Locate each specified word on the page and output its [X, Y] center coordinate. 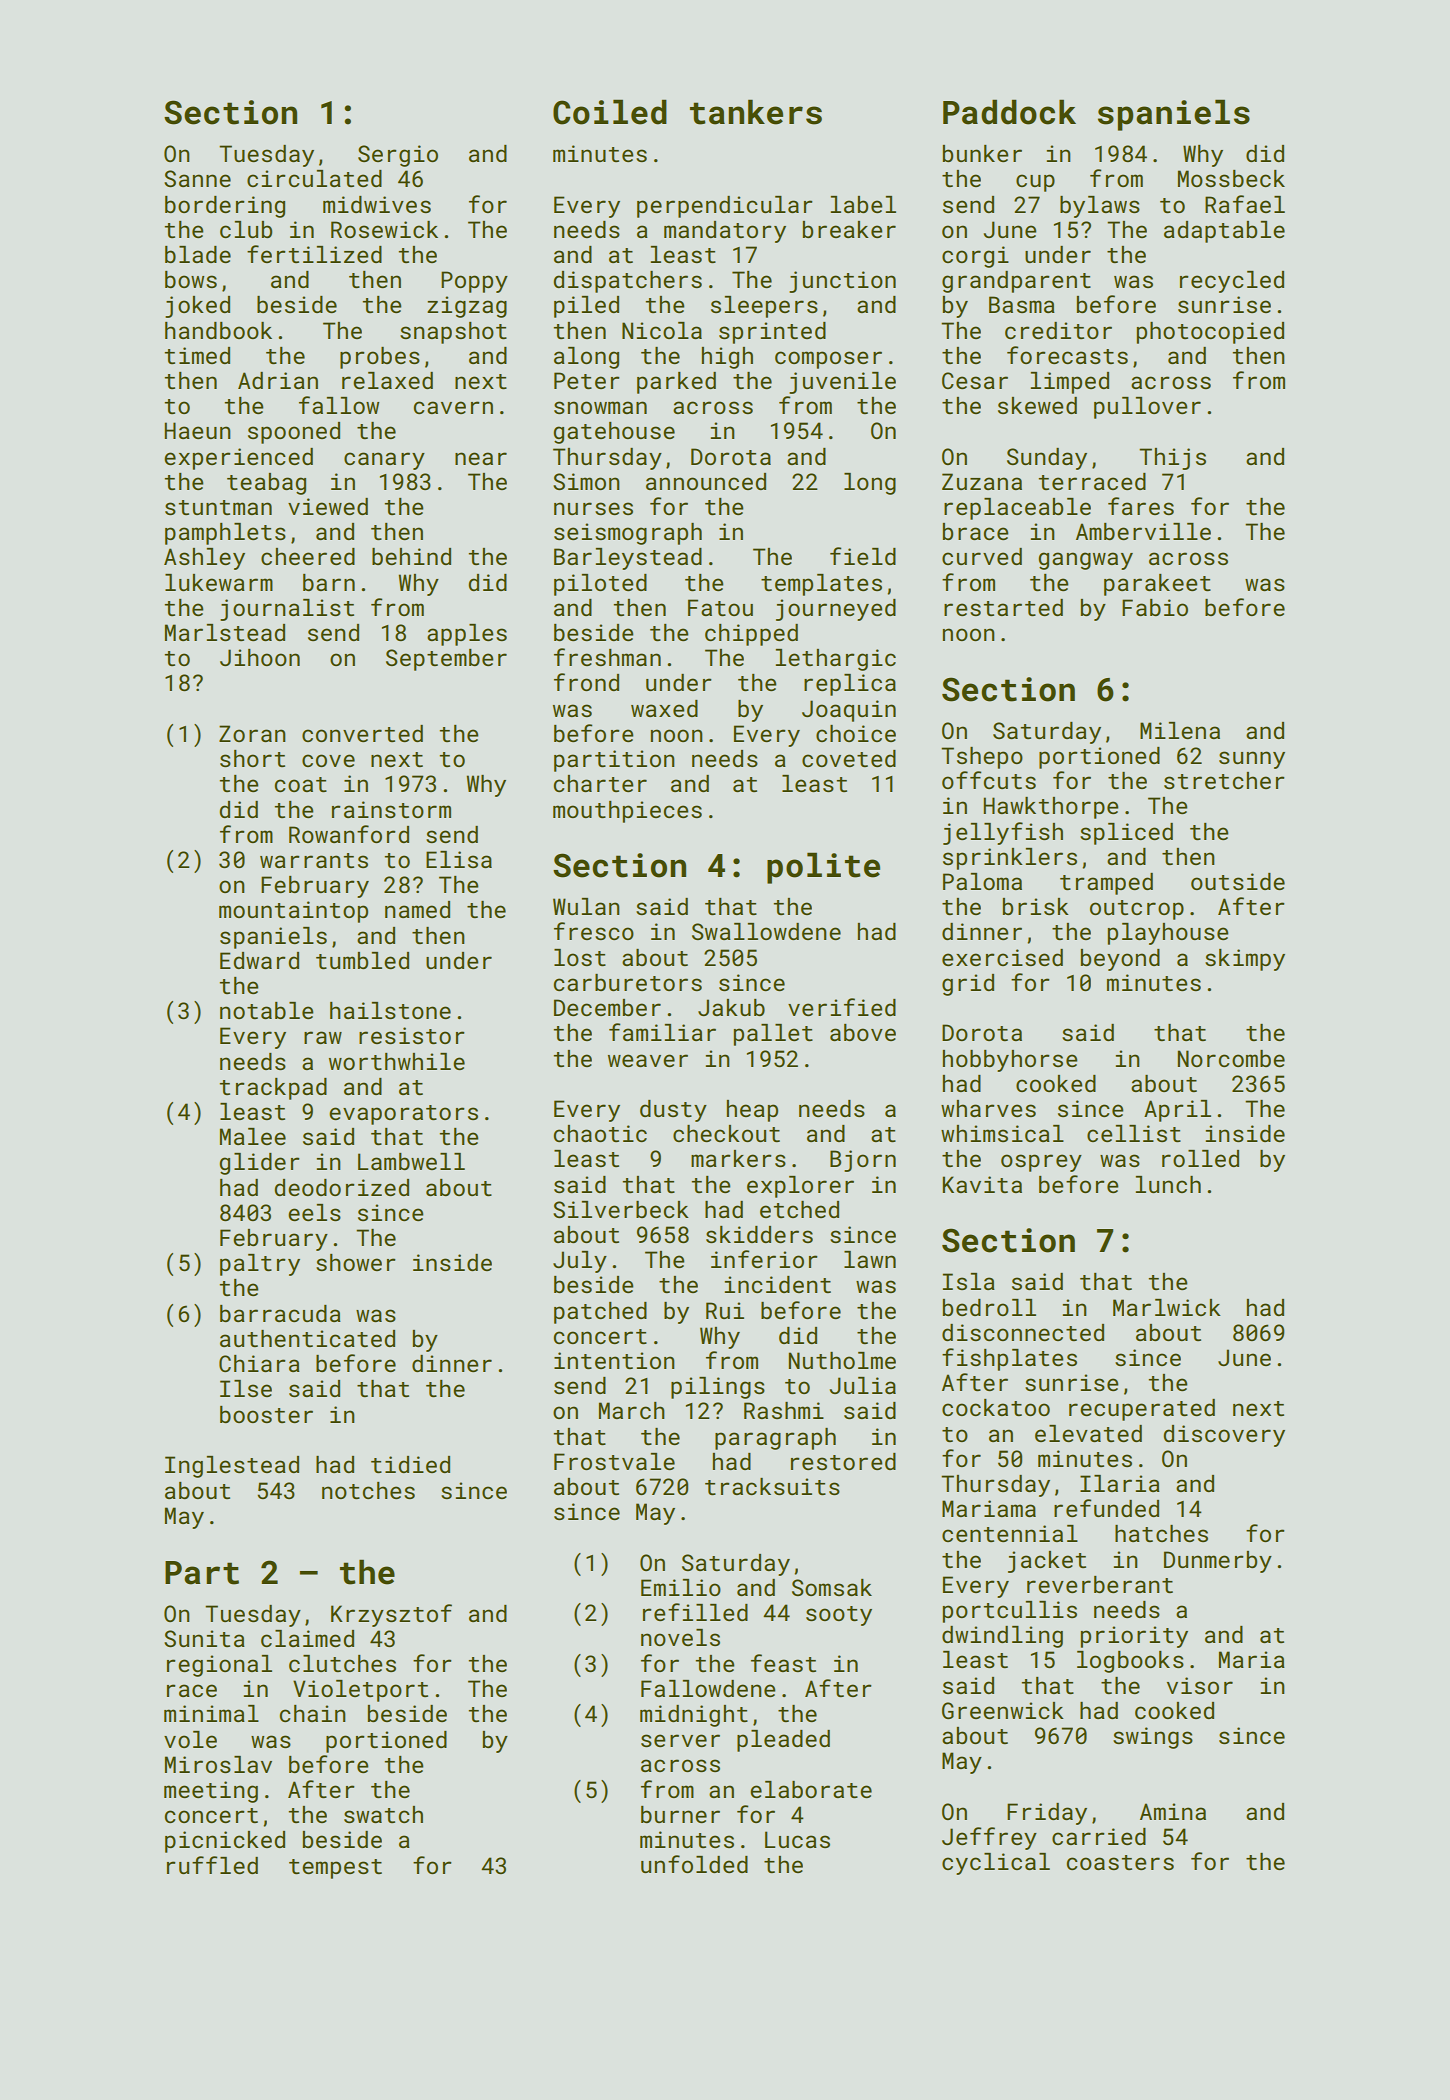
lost [580, 957]
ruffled [212, 1865]
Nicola [662, 330]
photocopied [1210, 333]
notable [266, 1010]
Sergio [398, 156]
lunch [1168, 1184]
